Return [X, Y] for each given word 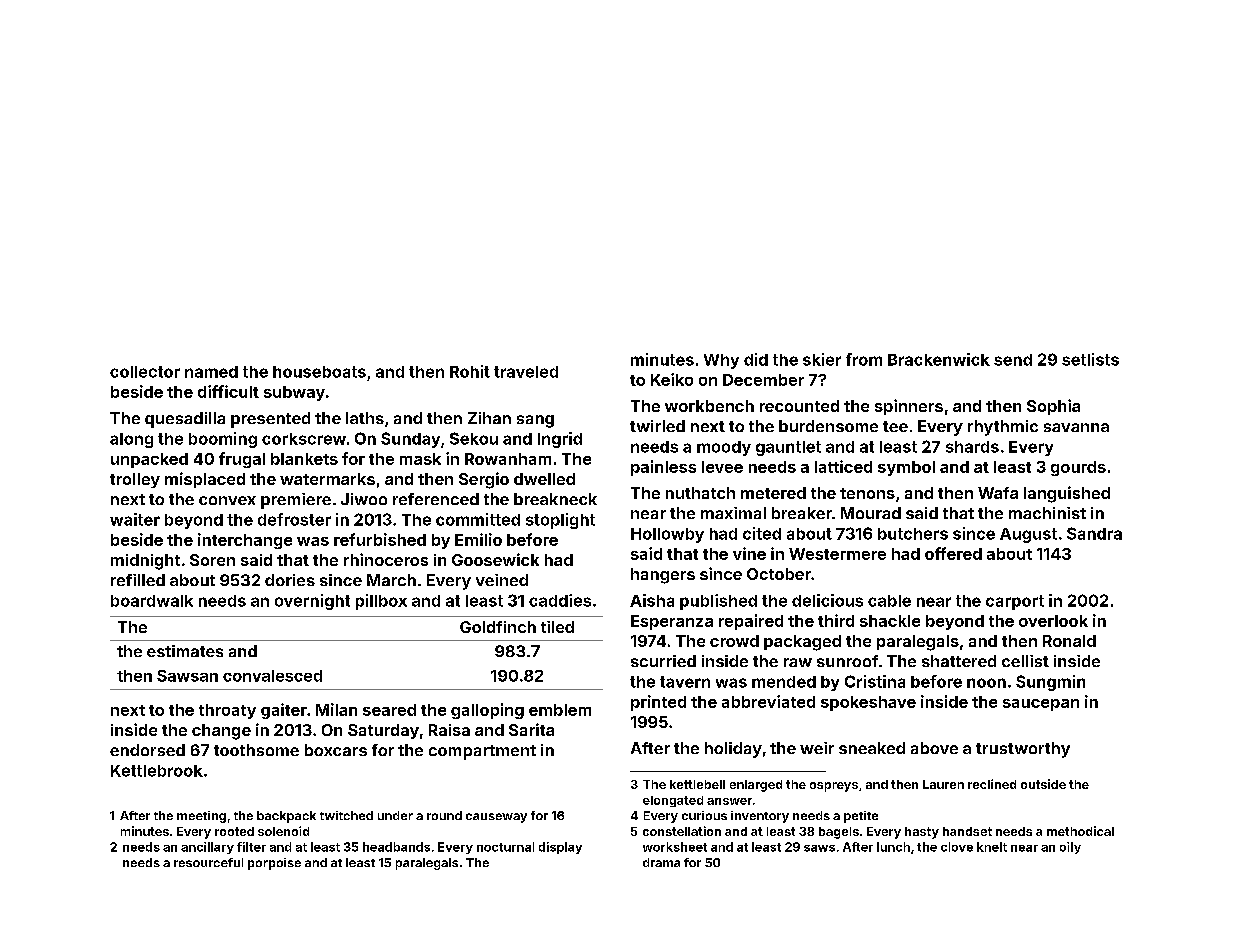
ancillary [207, 848]
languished [1067, 494]
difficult [228, 391]
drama [661, 862]
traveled [526, 372]
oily [1070, 848]
